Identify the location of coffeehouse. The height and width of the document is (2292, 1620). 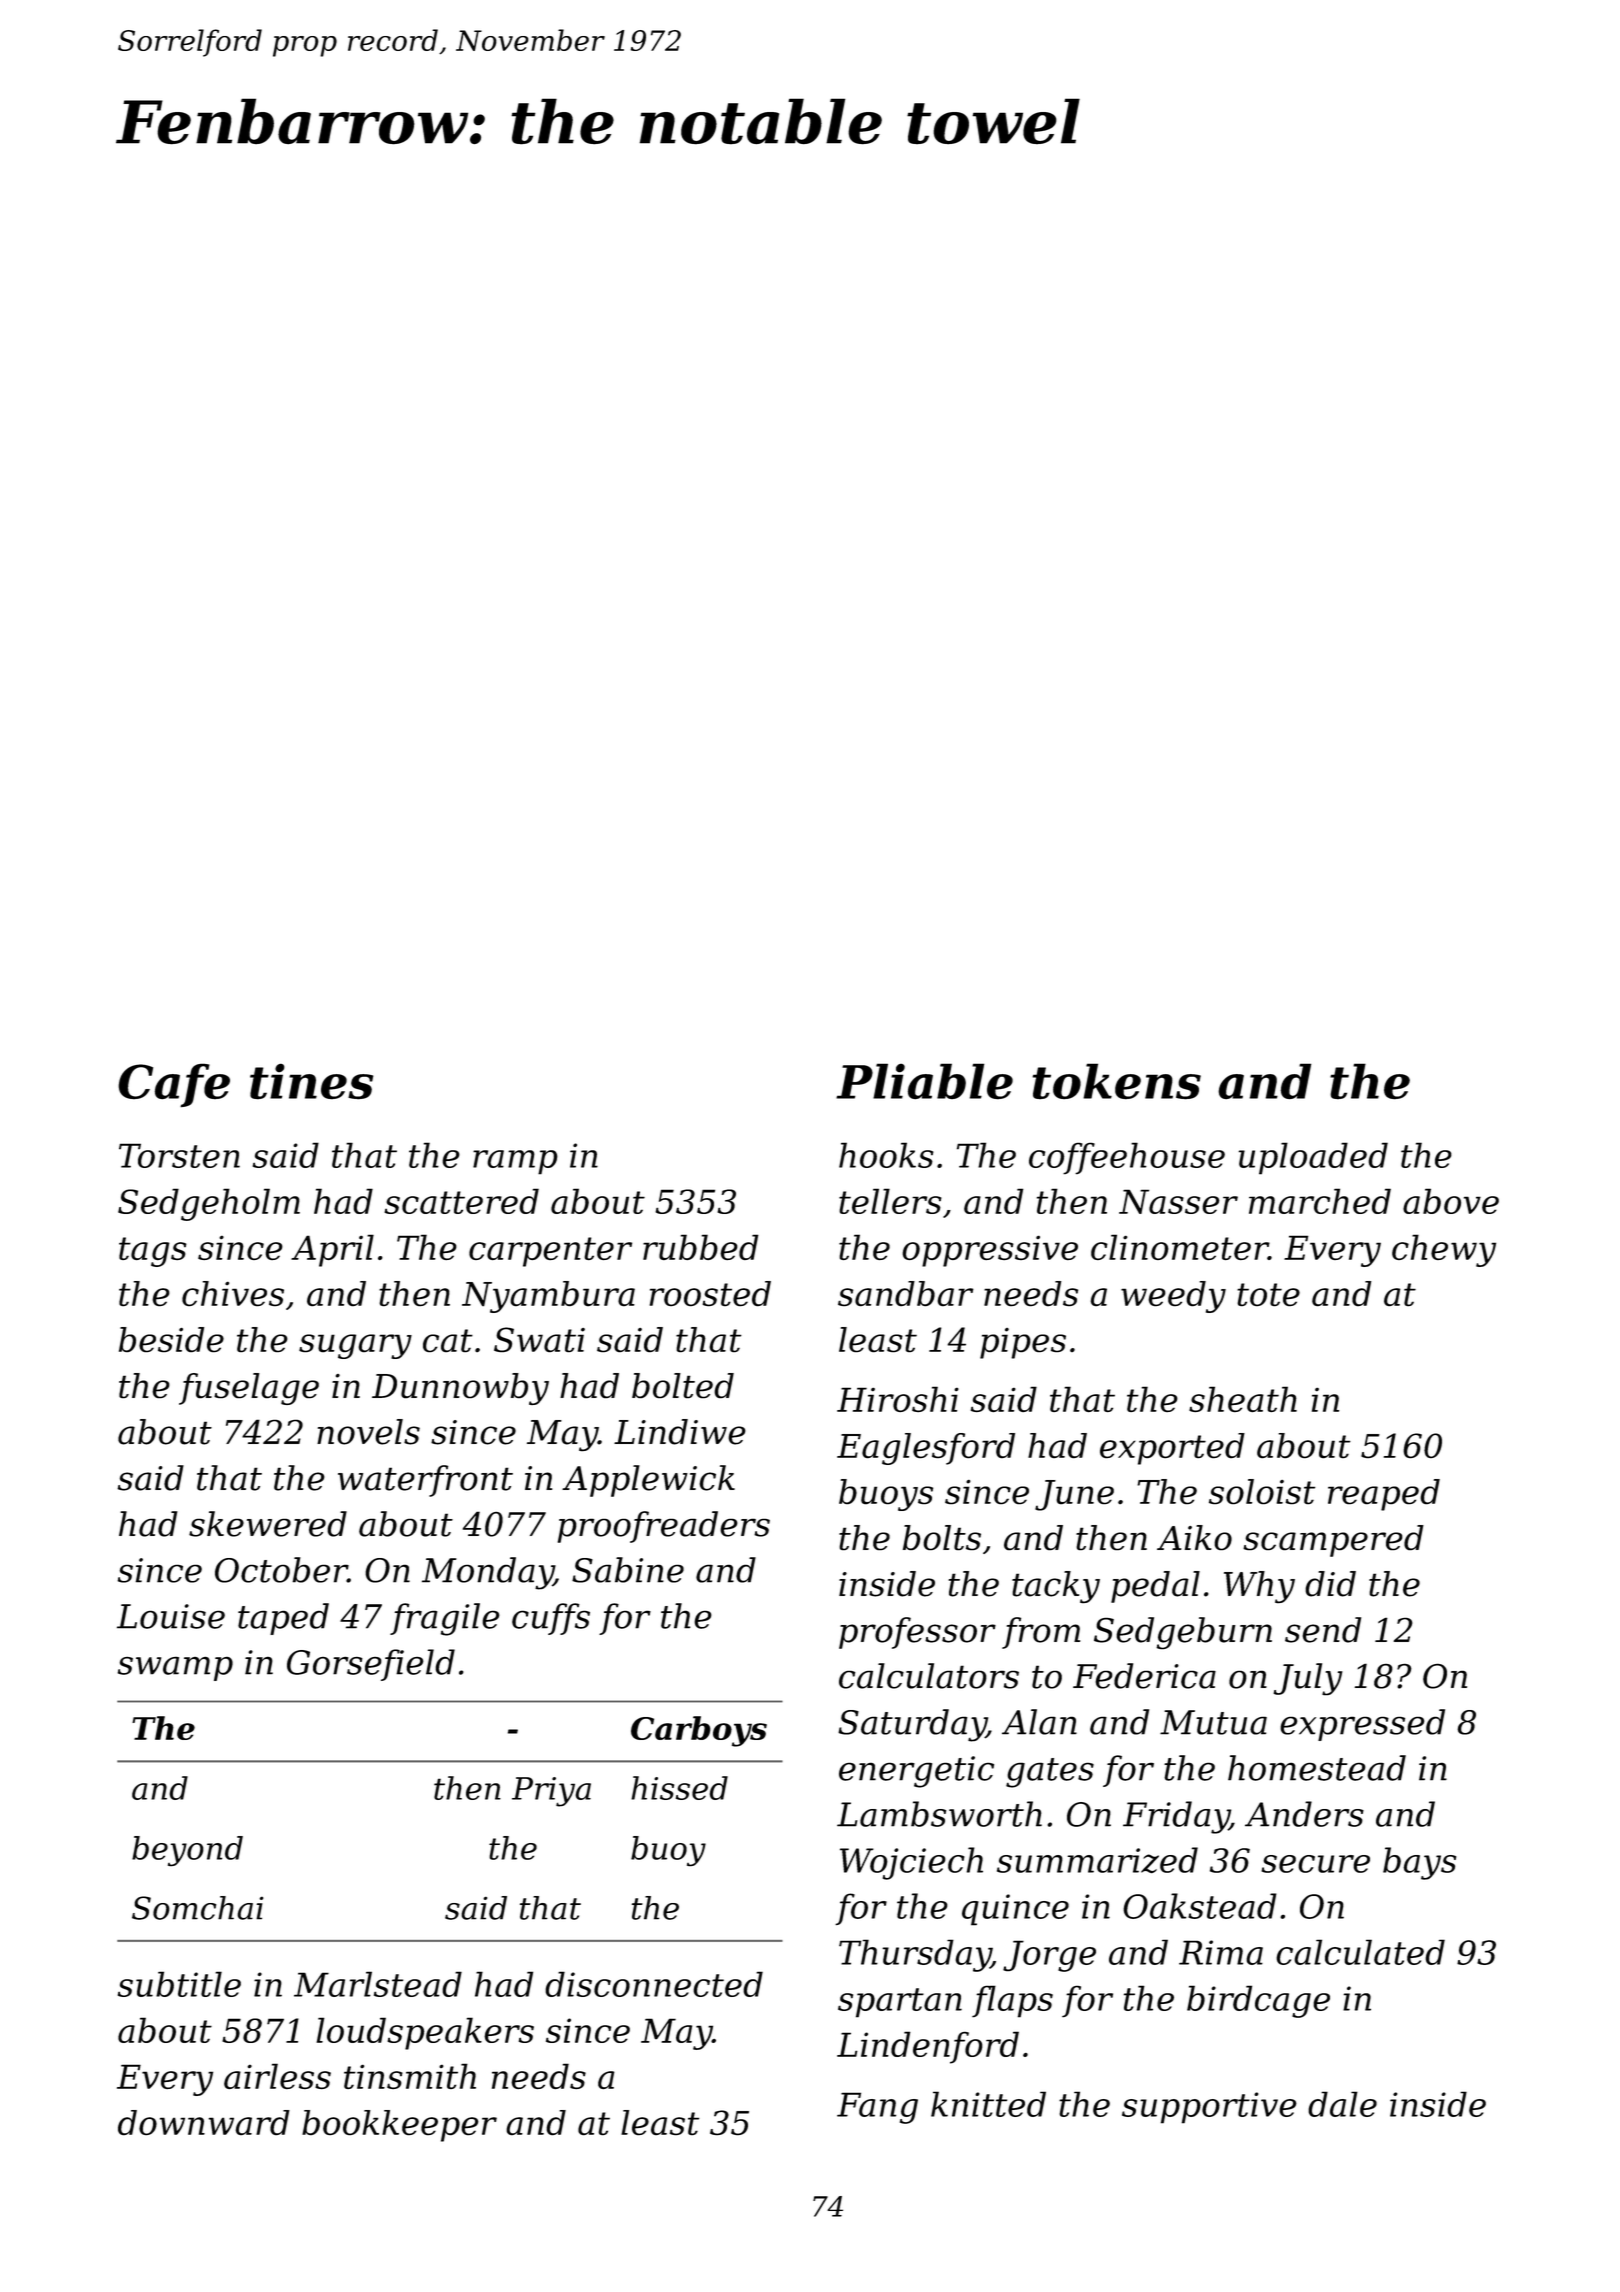
(1127, 1158).
